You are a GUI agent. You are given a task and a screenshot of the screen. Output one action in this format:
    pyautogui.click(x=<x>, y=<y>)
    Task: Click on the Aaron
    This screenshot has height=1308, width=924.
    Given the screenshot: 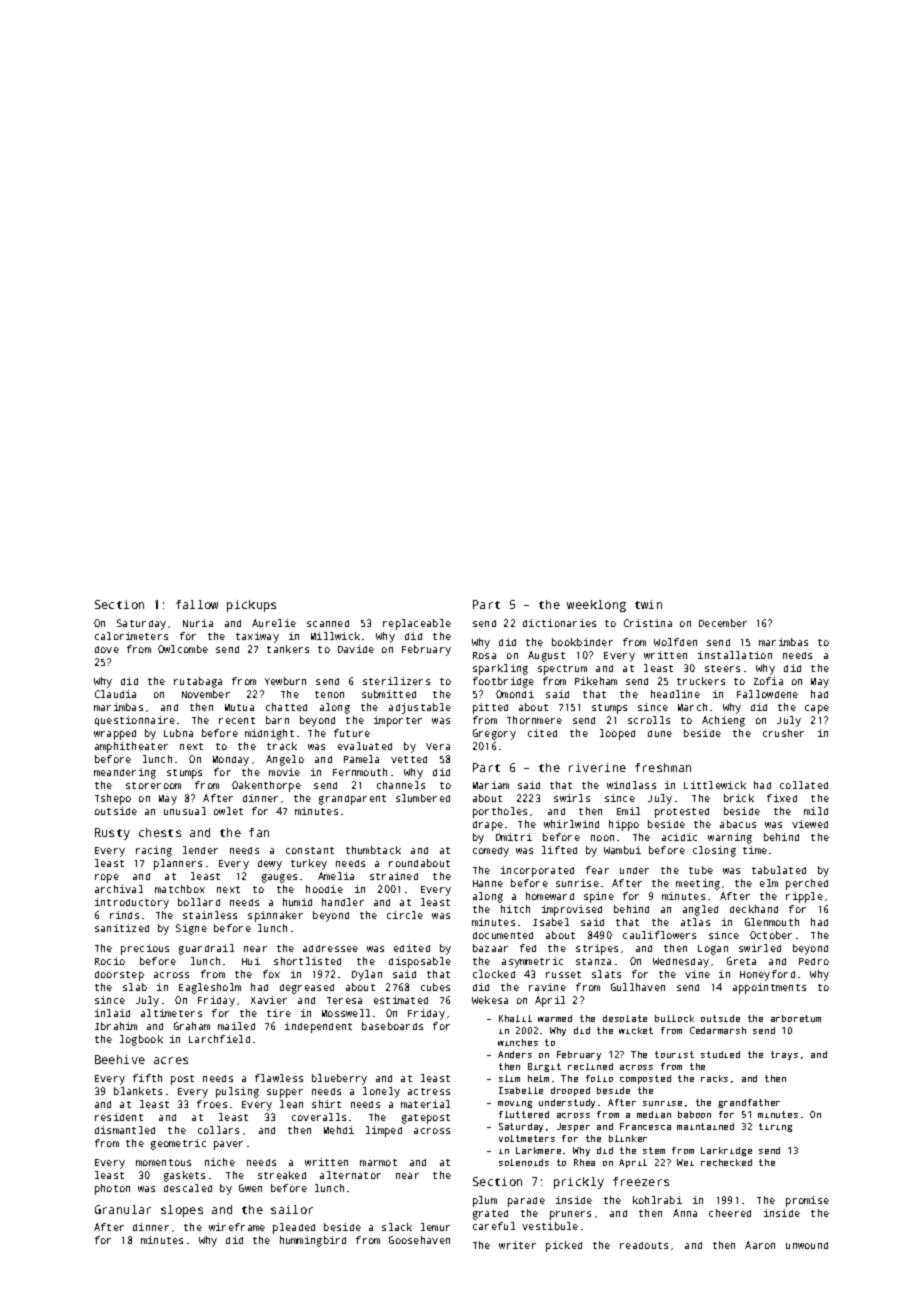 What is the action you would take?
    pyautogui.click(x=760, y=1245)
